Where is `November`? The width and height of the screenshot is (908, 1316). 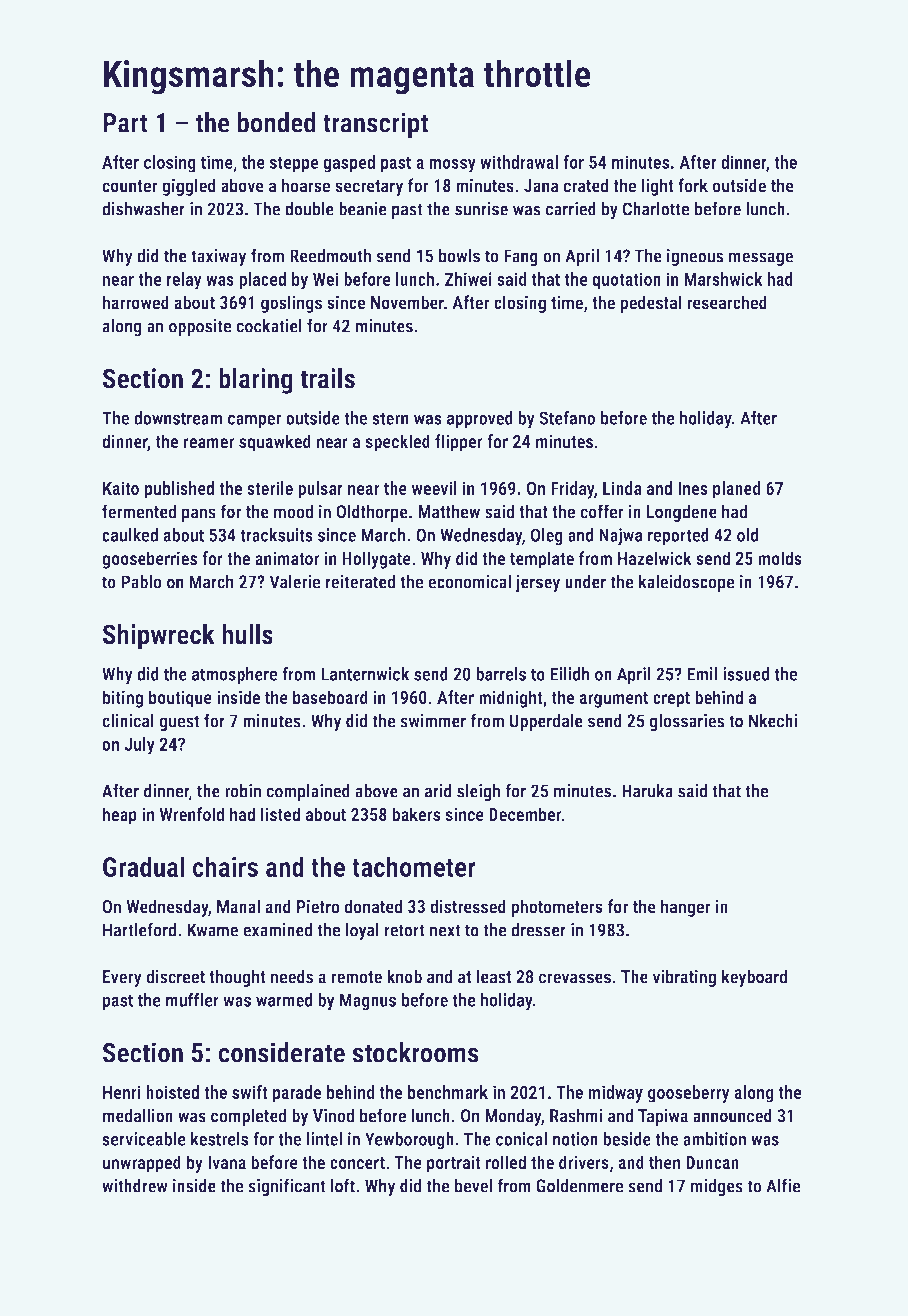 November is located at coordinates (407, 302).
